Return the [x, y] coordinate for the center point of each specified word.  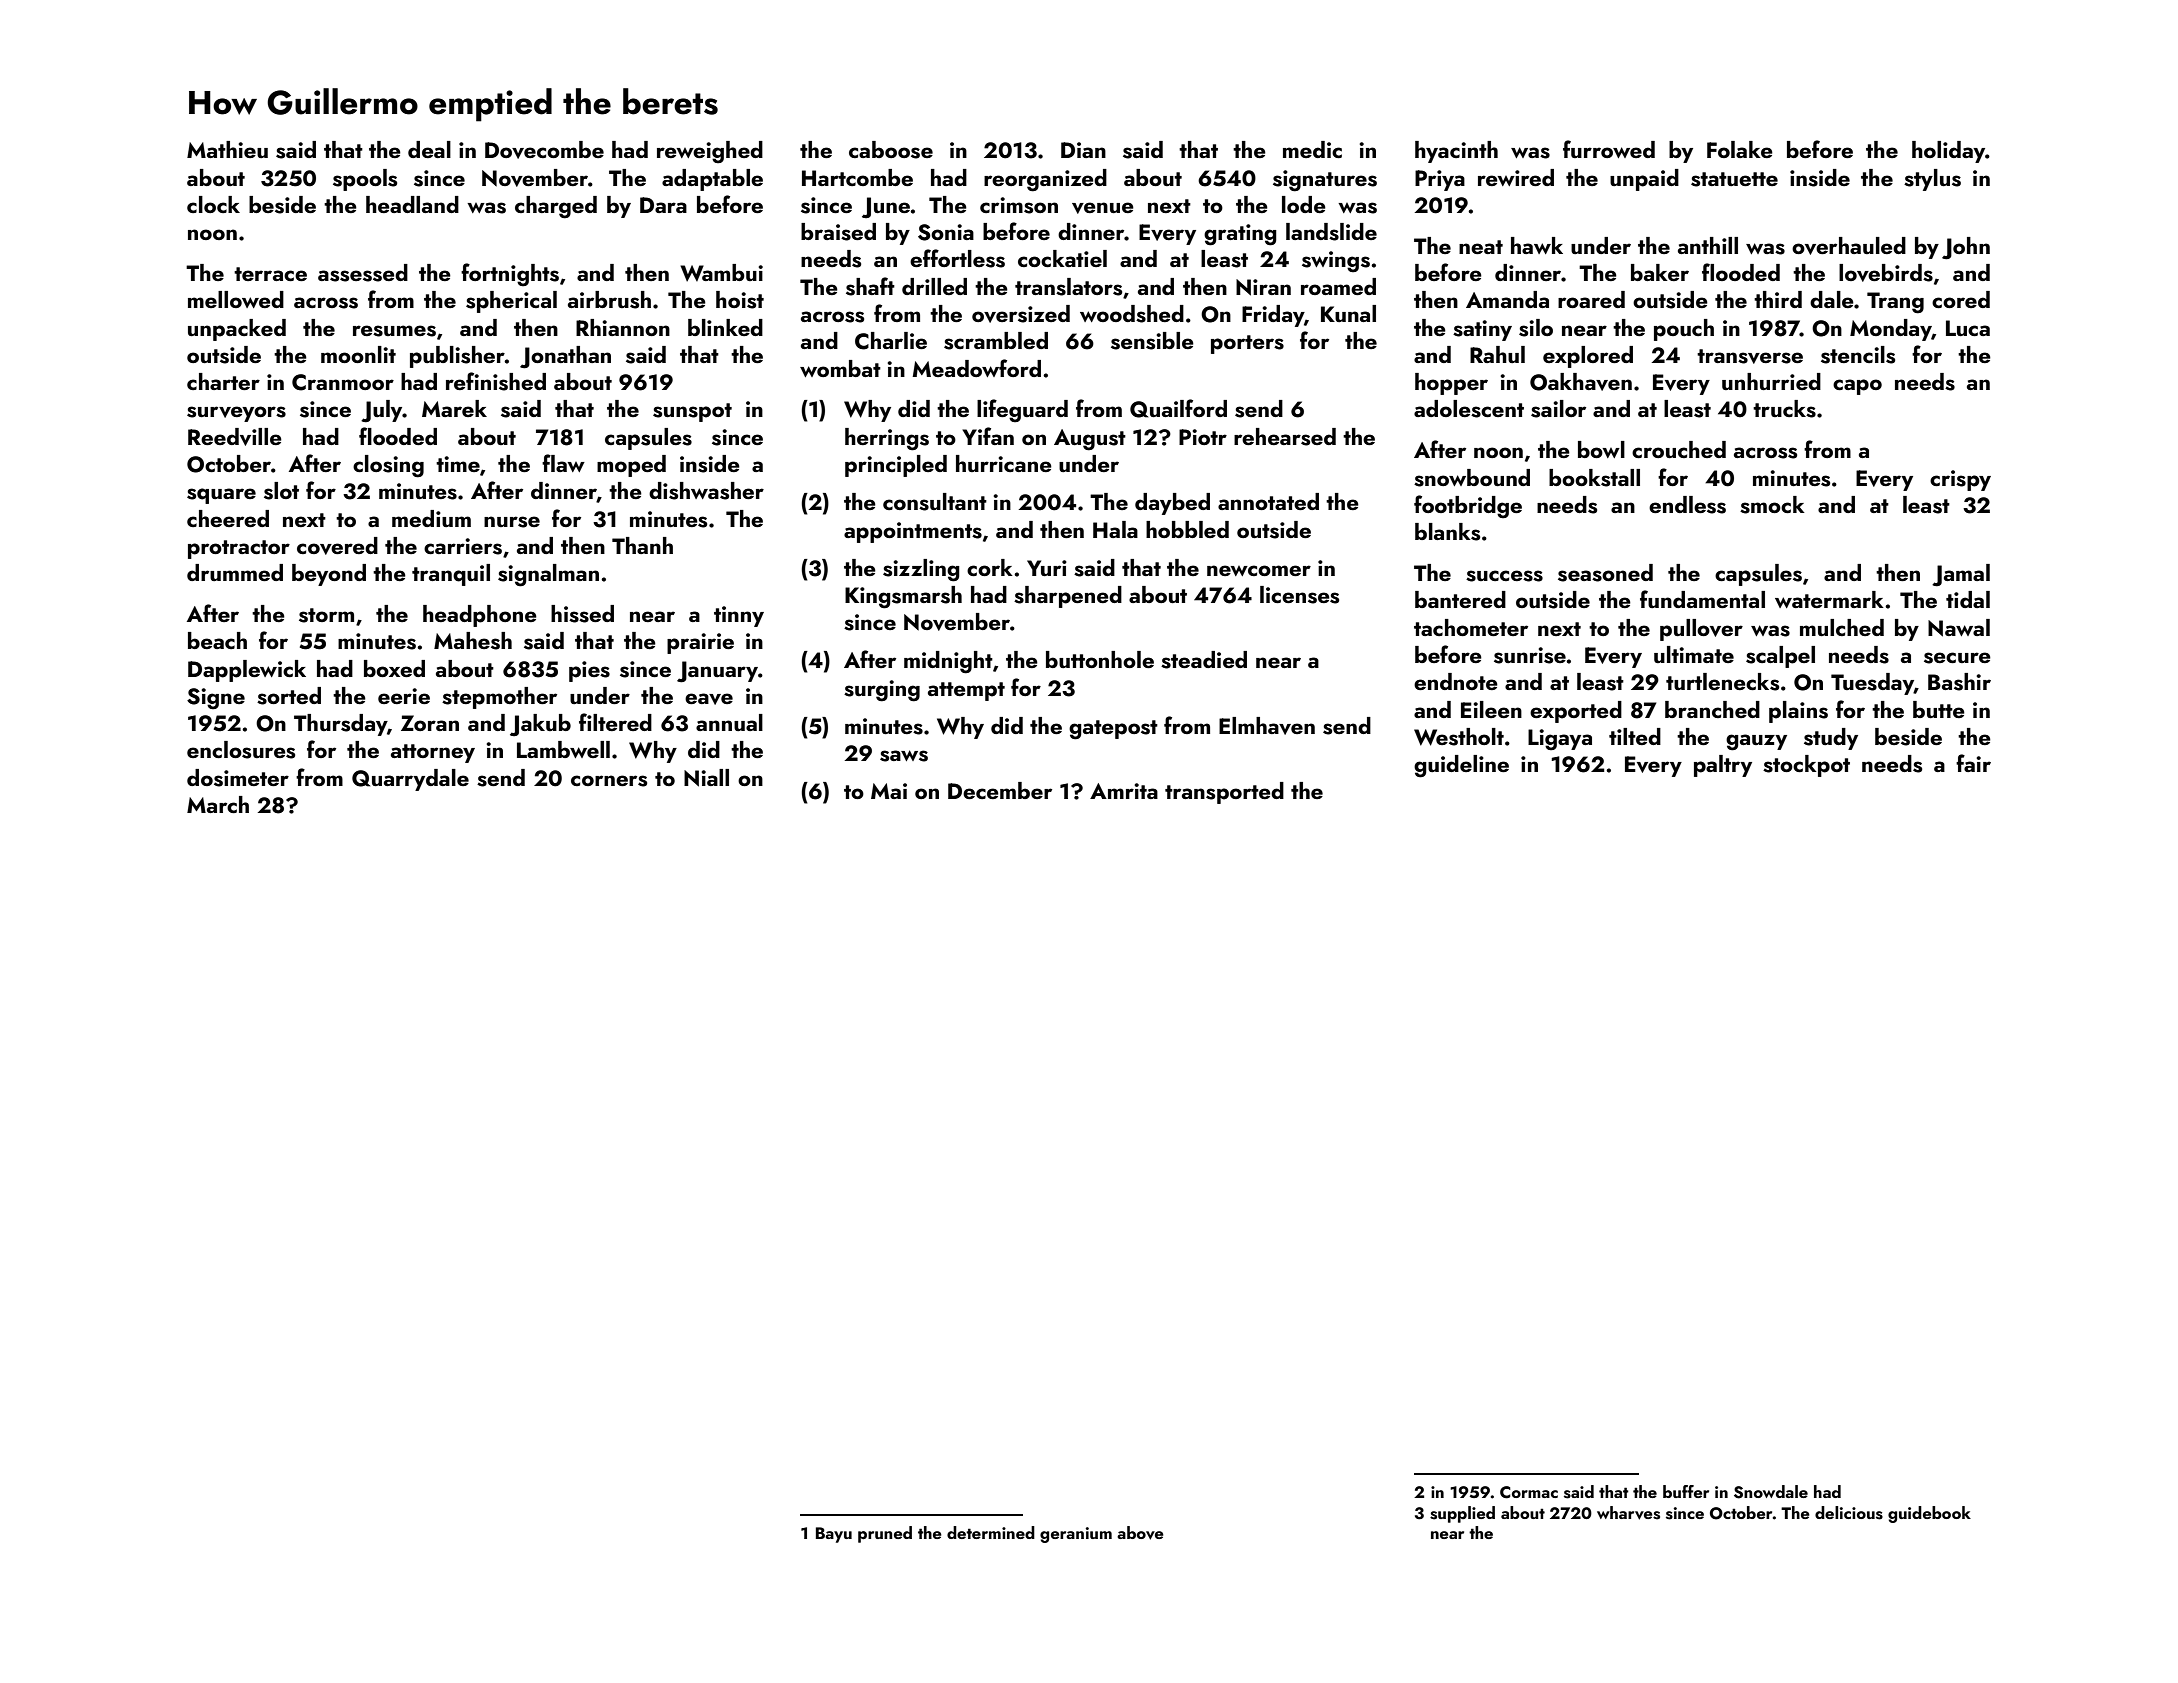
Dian [1083, 150]
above [1140, 1533]
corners [609, 781]
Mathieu [227, 149]
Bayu [834, 1535]
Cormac [1529, 1492]
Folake [1740, 149]
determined [991, 1532]
